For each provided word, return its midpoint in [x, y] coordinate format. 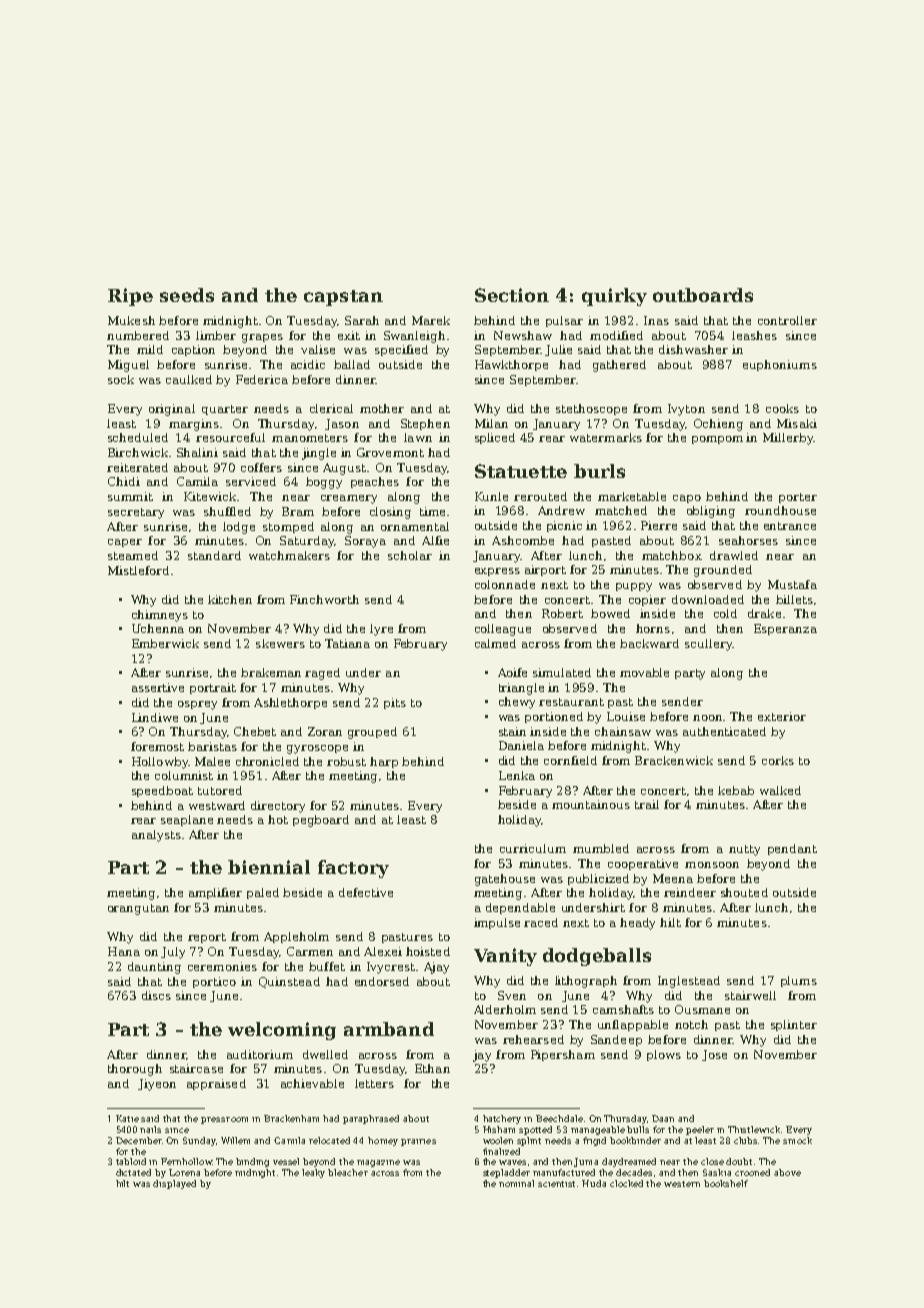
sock [121, 379]
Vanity [505, 957]
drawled [734, 555]
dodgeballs [597, 957]
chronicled [267, 761]
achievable [312, 1083]
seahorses [748, 540]
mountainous [591, 804]
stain [512, 731]
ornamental [415, 526]
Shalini [197, 452]
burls [599, 471]
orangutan [138, 909]
